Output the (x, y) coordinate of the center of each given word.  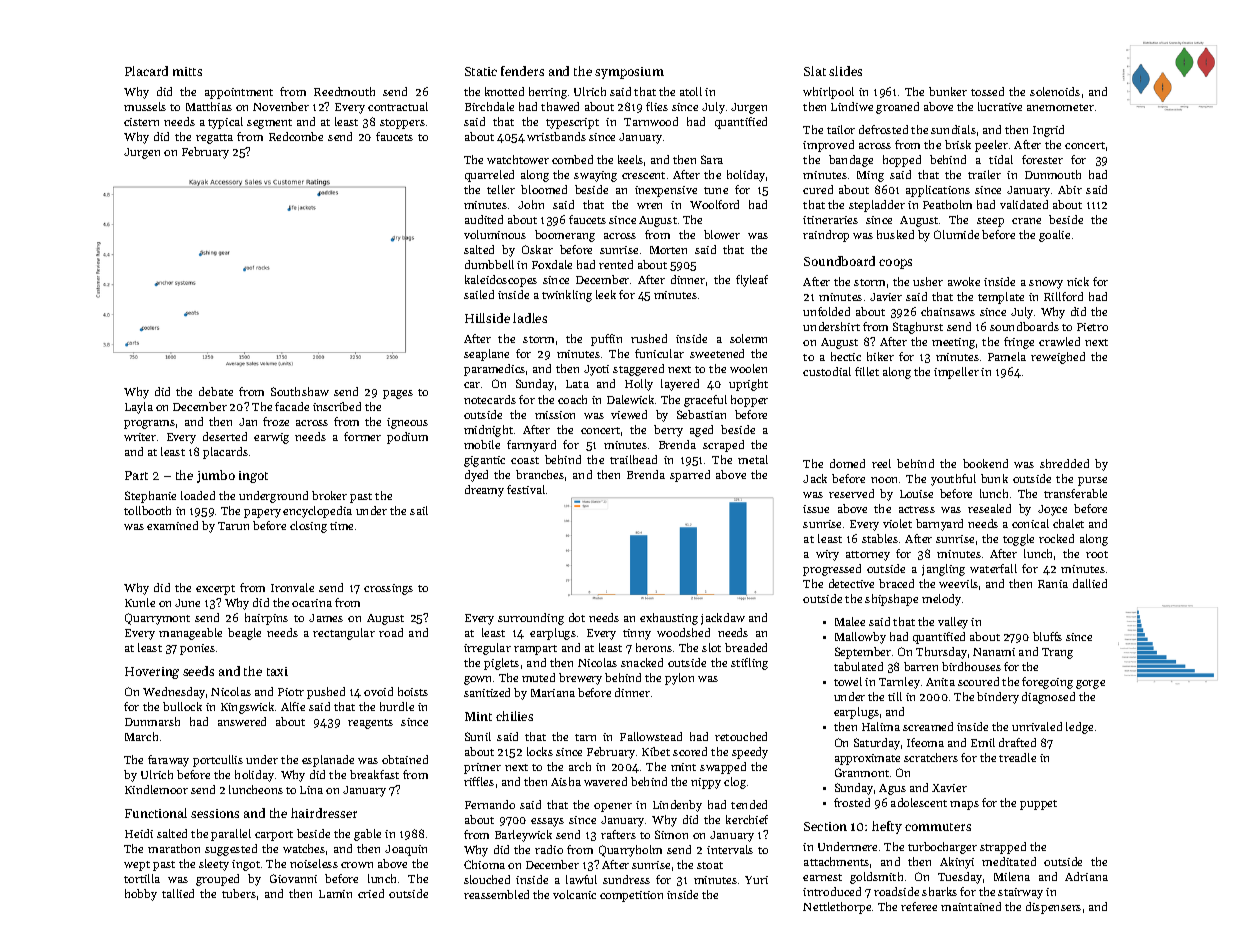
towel (848, 681)
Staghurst (918, 328)
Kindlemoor (156, 789)
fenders (522, 71)
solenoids (1055, 91)
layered (680, 385)
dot (577, 617)
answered (242, 721)
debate (216, 391)
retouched (741, 736)
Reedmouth (344, 91)
